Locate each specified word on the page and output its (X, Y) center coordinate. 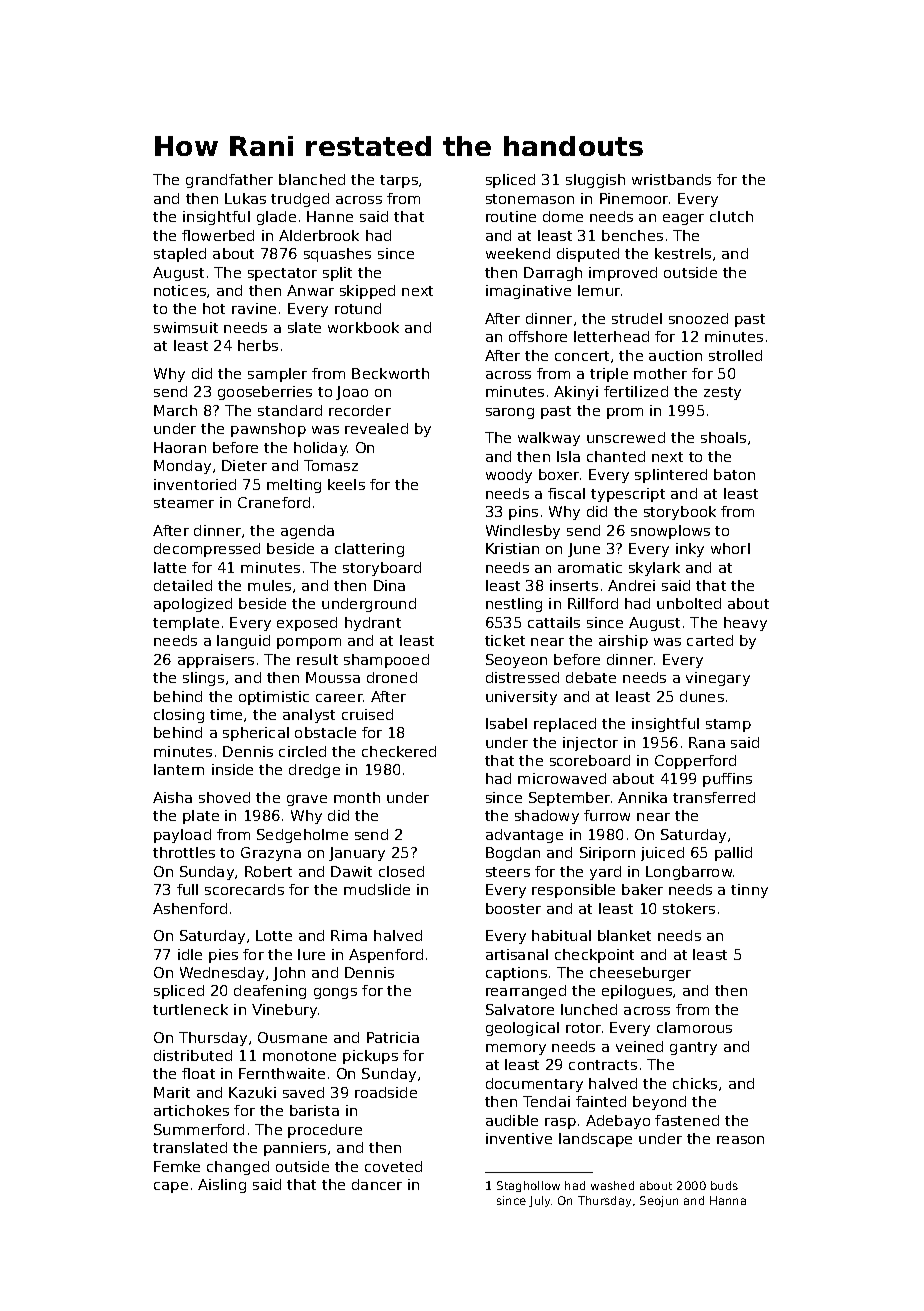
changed (238, 1168)
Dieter (244, 465)
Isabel (506, 723)
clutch (731, 216)
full (187, 889)
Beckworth (390, 373)
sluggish (595, 181)
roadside (386, 1092)
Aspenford (386, 956)
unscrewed (626, 437)
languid (243, 642)
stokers (689, 908)
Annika (642, 797)
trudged (300, 200)
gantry (693, 1048)
